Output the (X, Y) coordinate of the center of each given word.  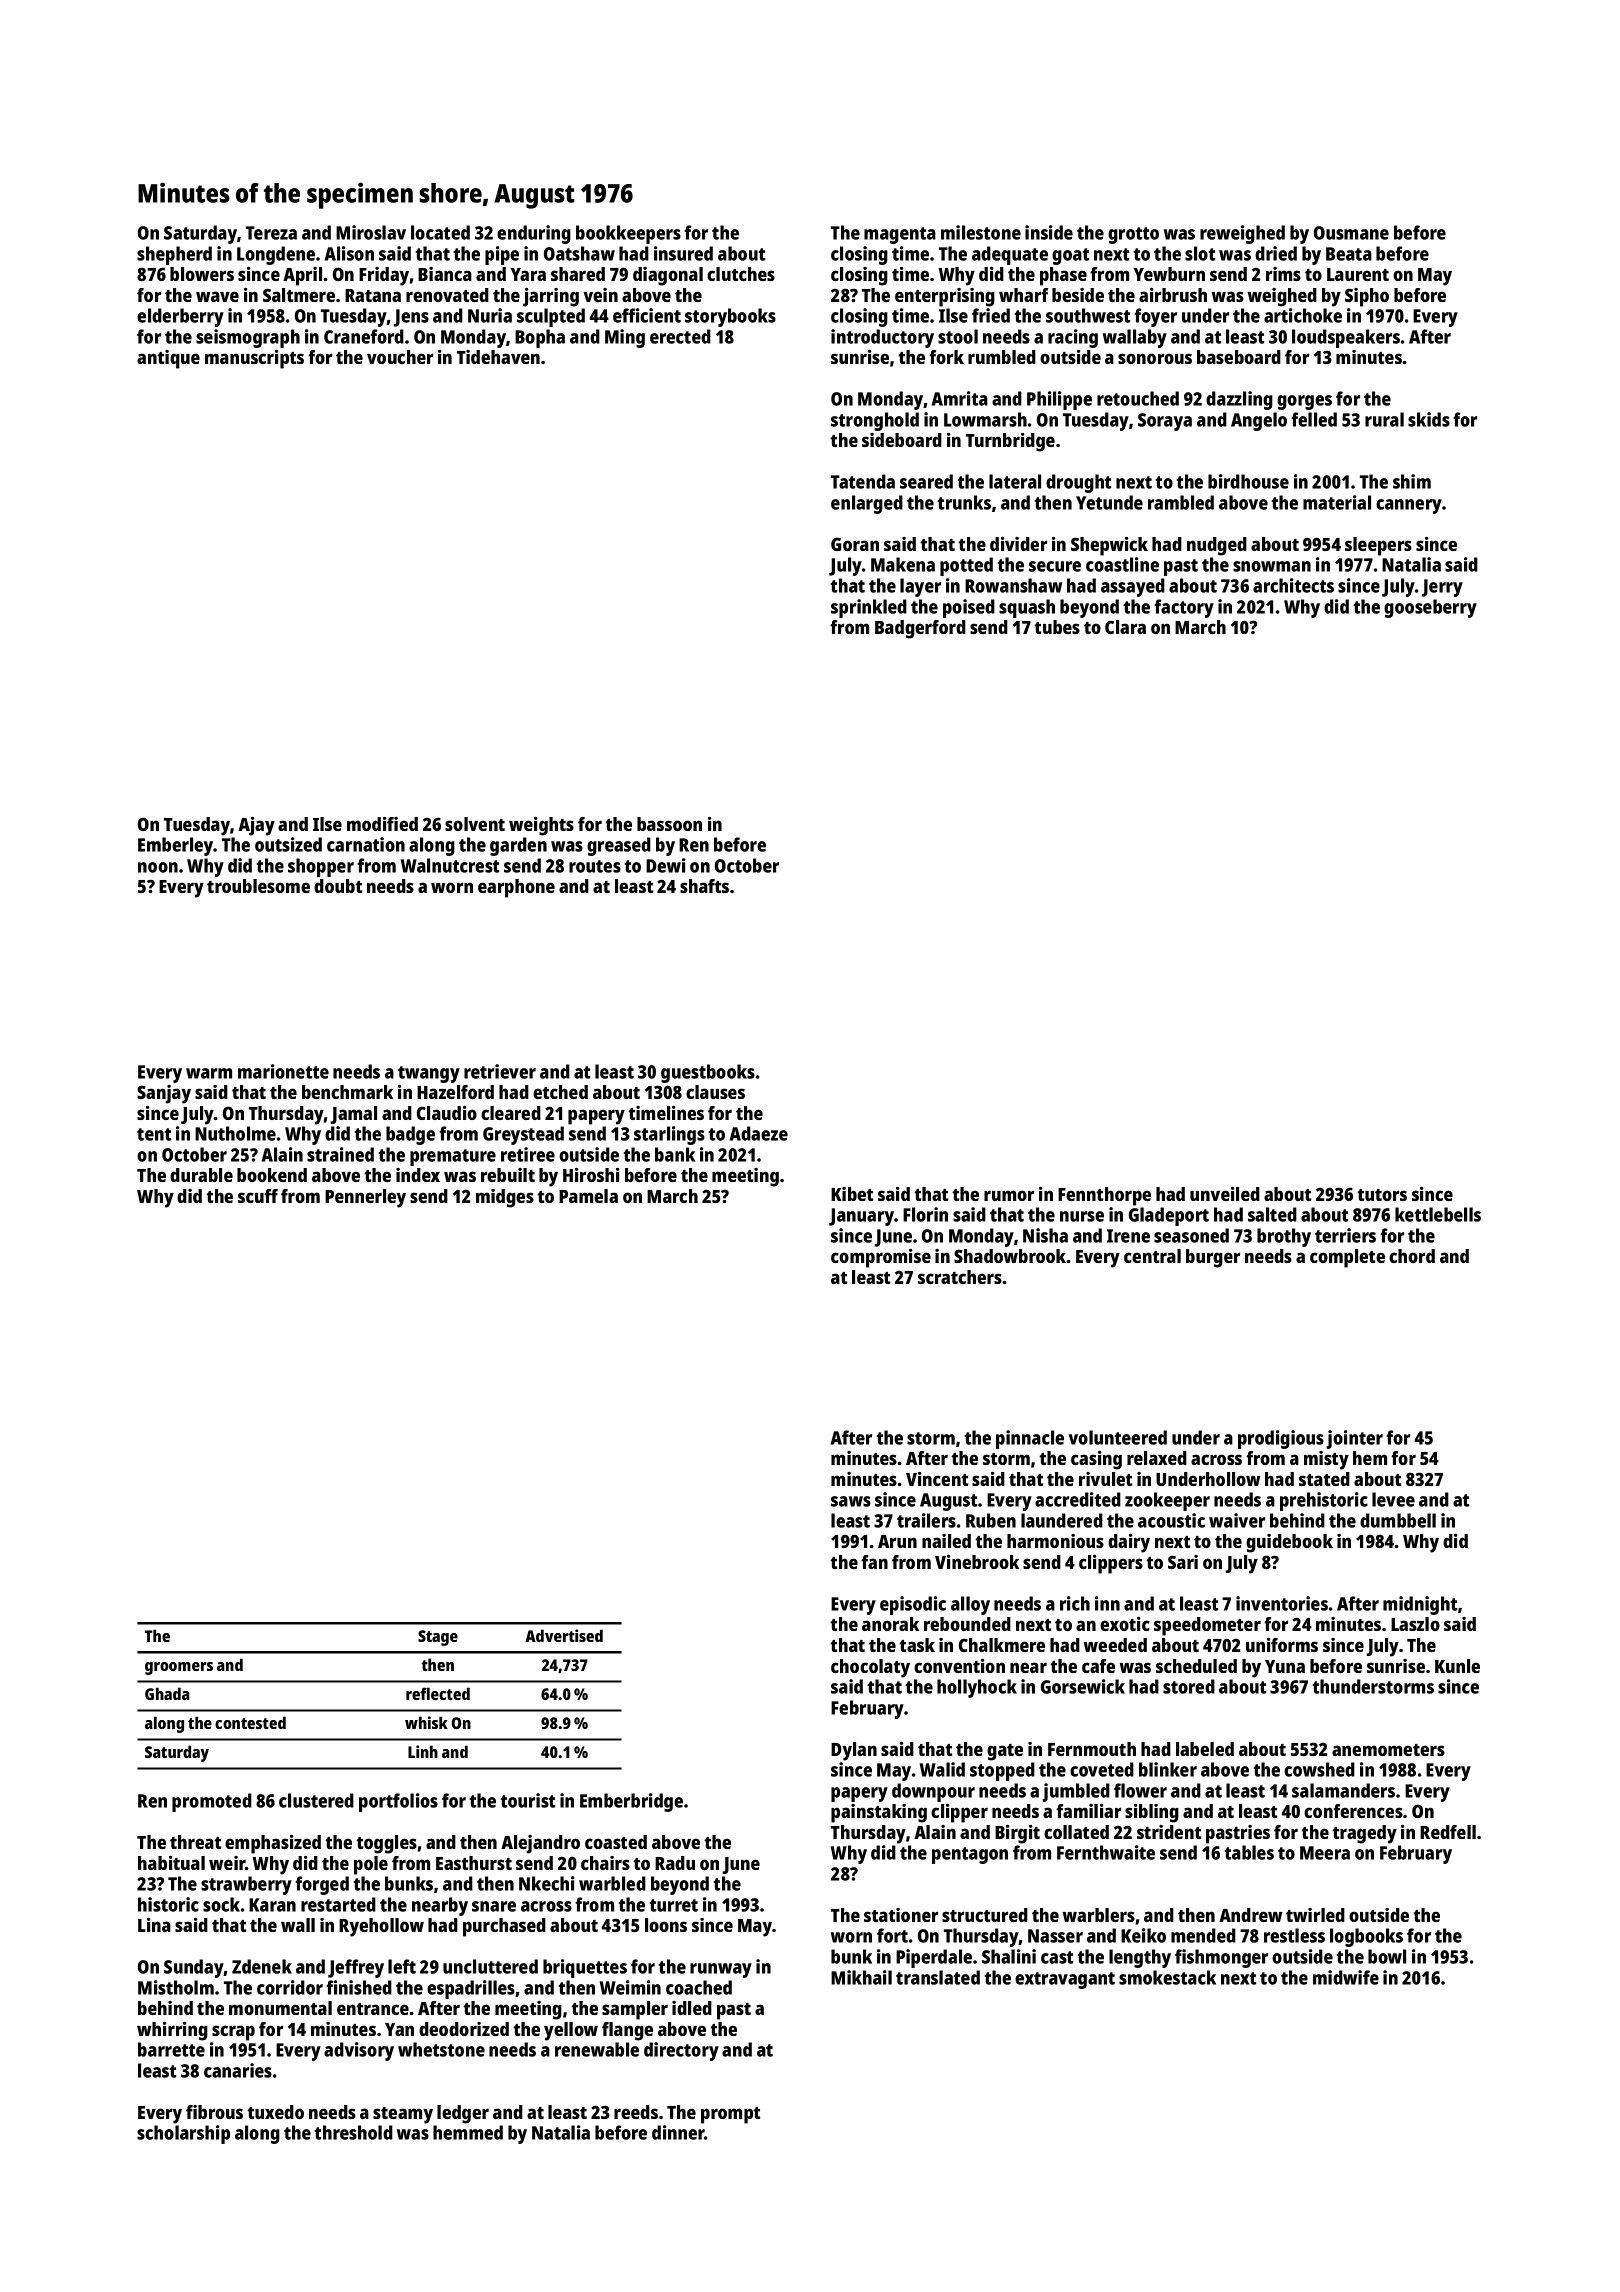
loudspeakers (1346, 338)
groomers (179, 1668)
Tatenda (863, 481)
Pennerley (365, 1198)
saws (851, 1501)
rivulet (1105, 1479)
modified (382, 824)
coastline (1122, 564)
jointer (1354, 1439)
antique (168, 359)
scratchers (960, 1277)
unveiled (1225, 1194)
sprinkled (869, 608)
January (861, 1217)
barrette (171, 2049)
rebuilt (508, 1175)
